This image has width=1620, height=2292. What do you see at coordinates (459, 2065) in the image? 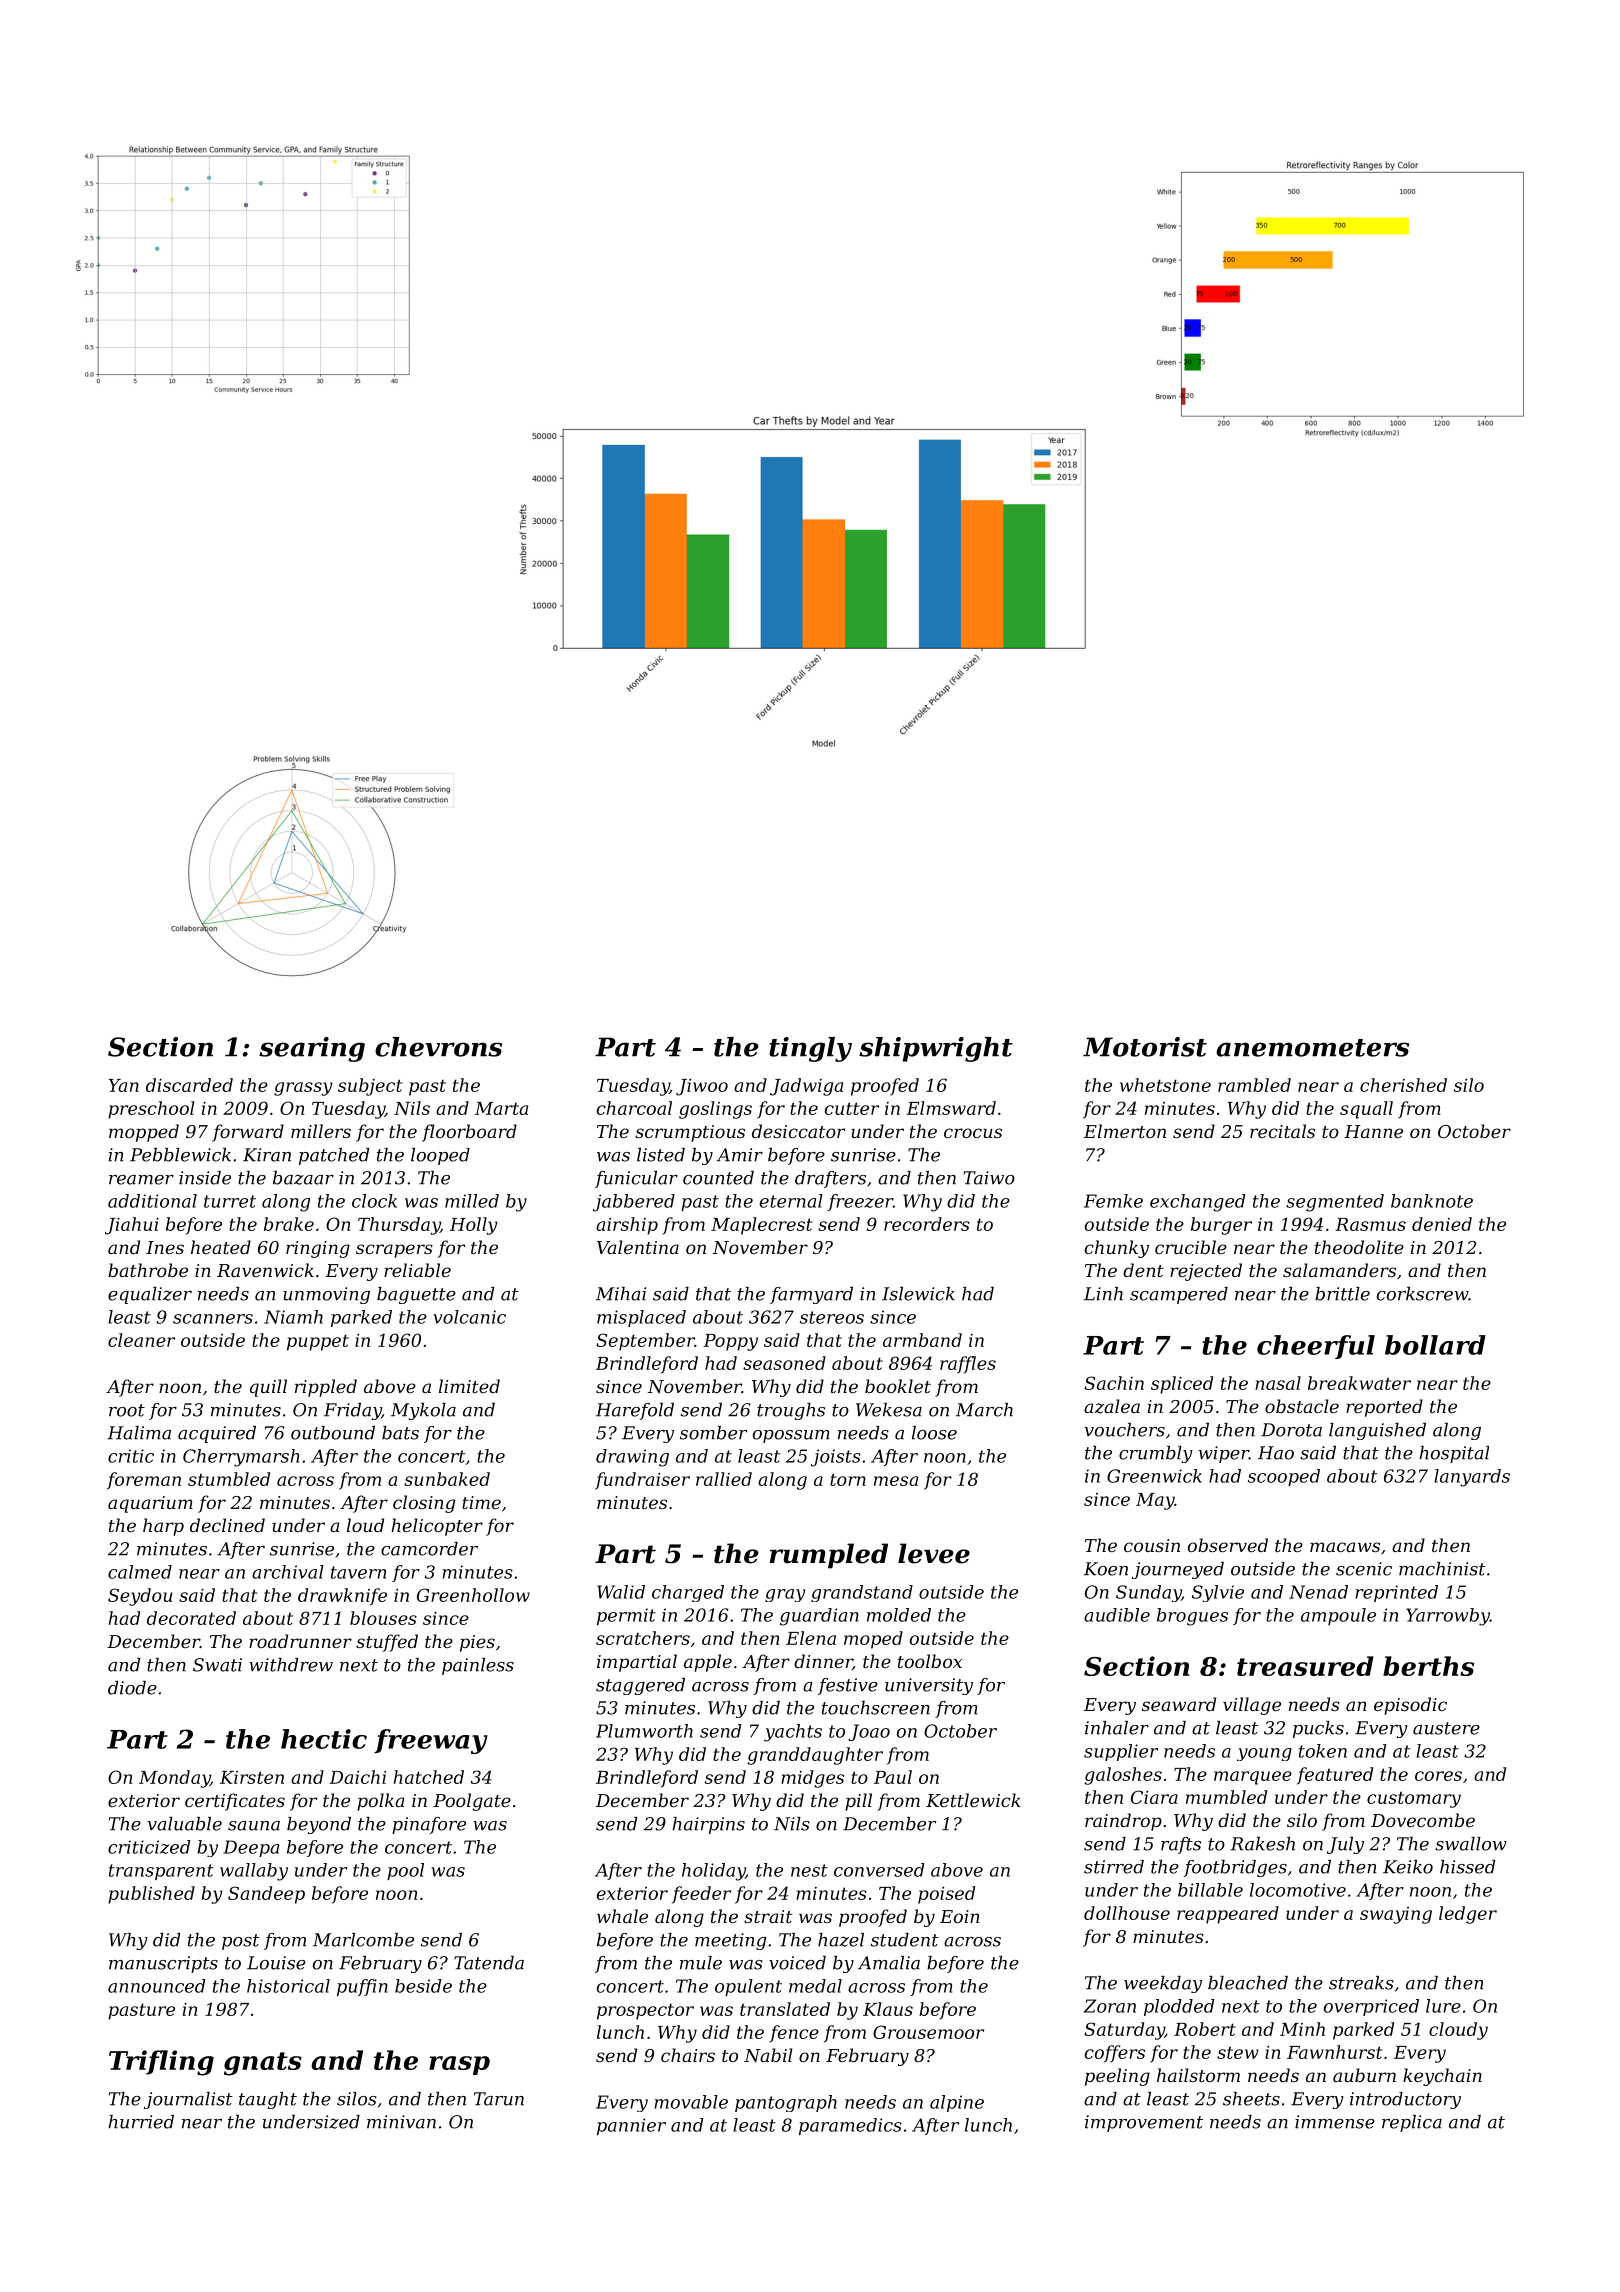
I see `rasp` at bounding box center [459, 2065].
